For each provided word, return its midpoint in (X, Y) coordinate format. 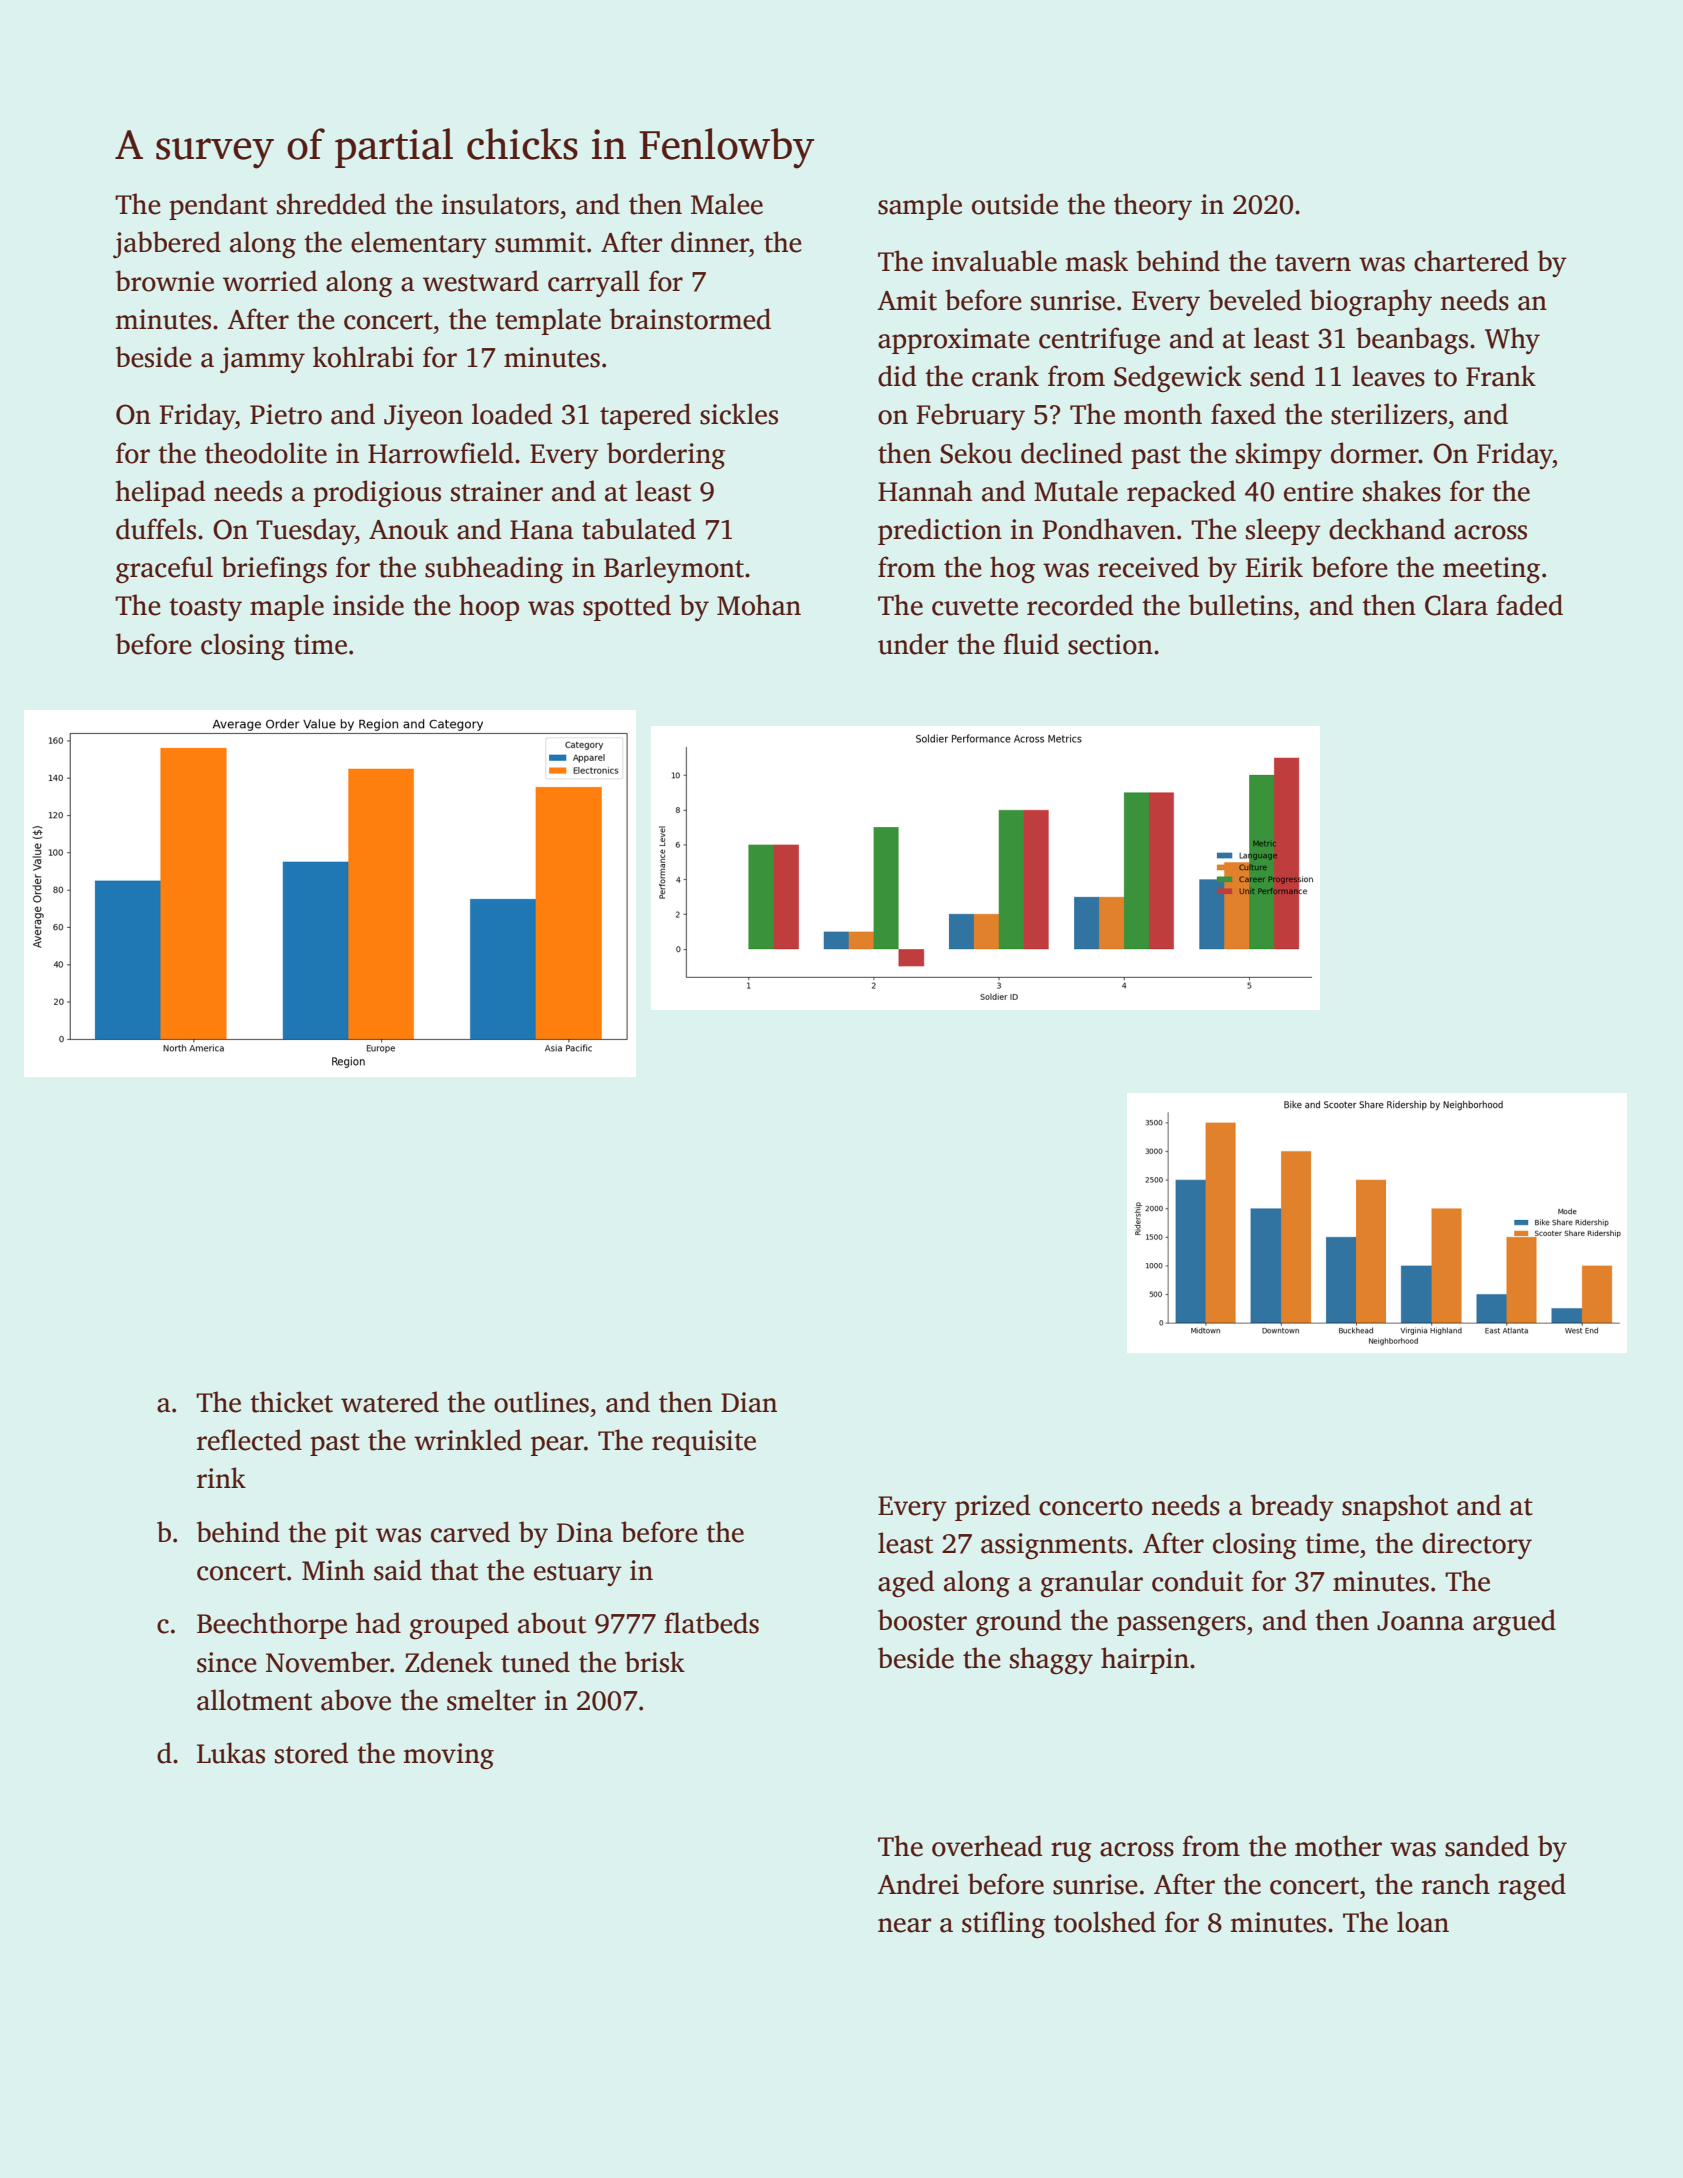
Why (1512, 340)
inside (368, 605)
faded (1529, 605)
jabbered (167, 244)
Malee (727, 204)
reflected (249, 1440)
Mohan (759, 605)
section (1110, 644)
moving (449, 1756)
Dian (749, 1402)
